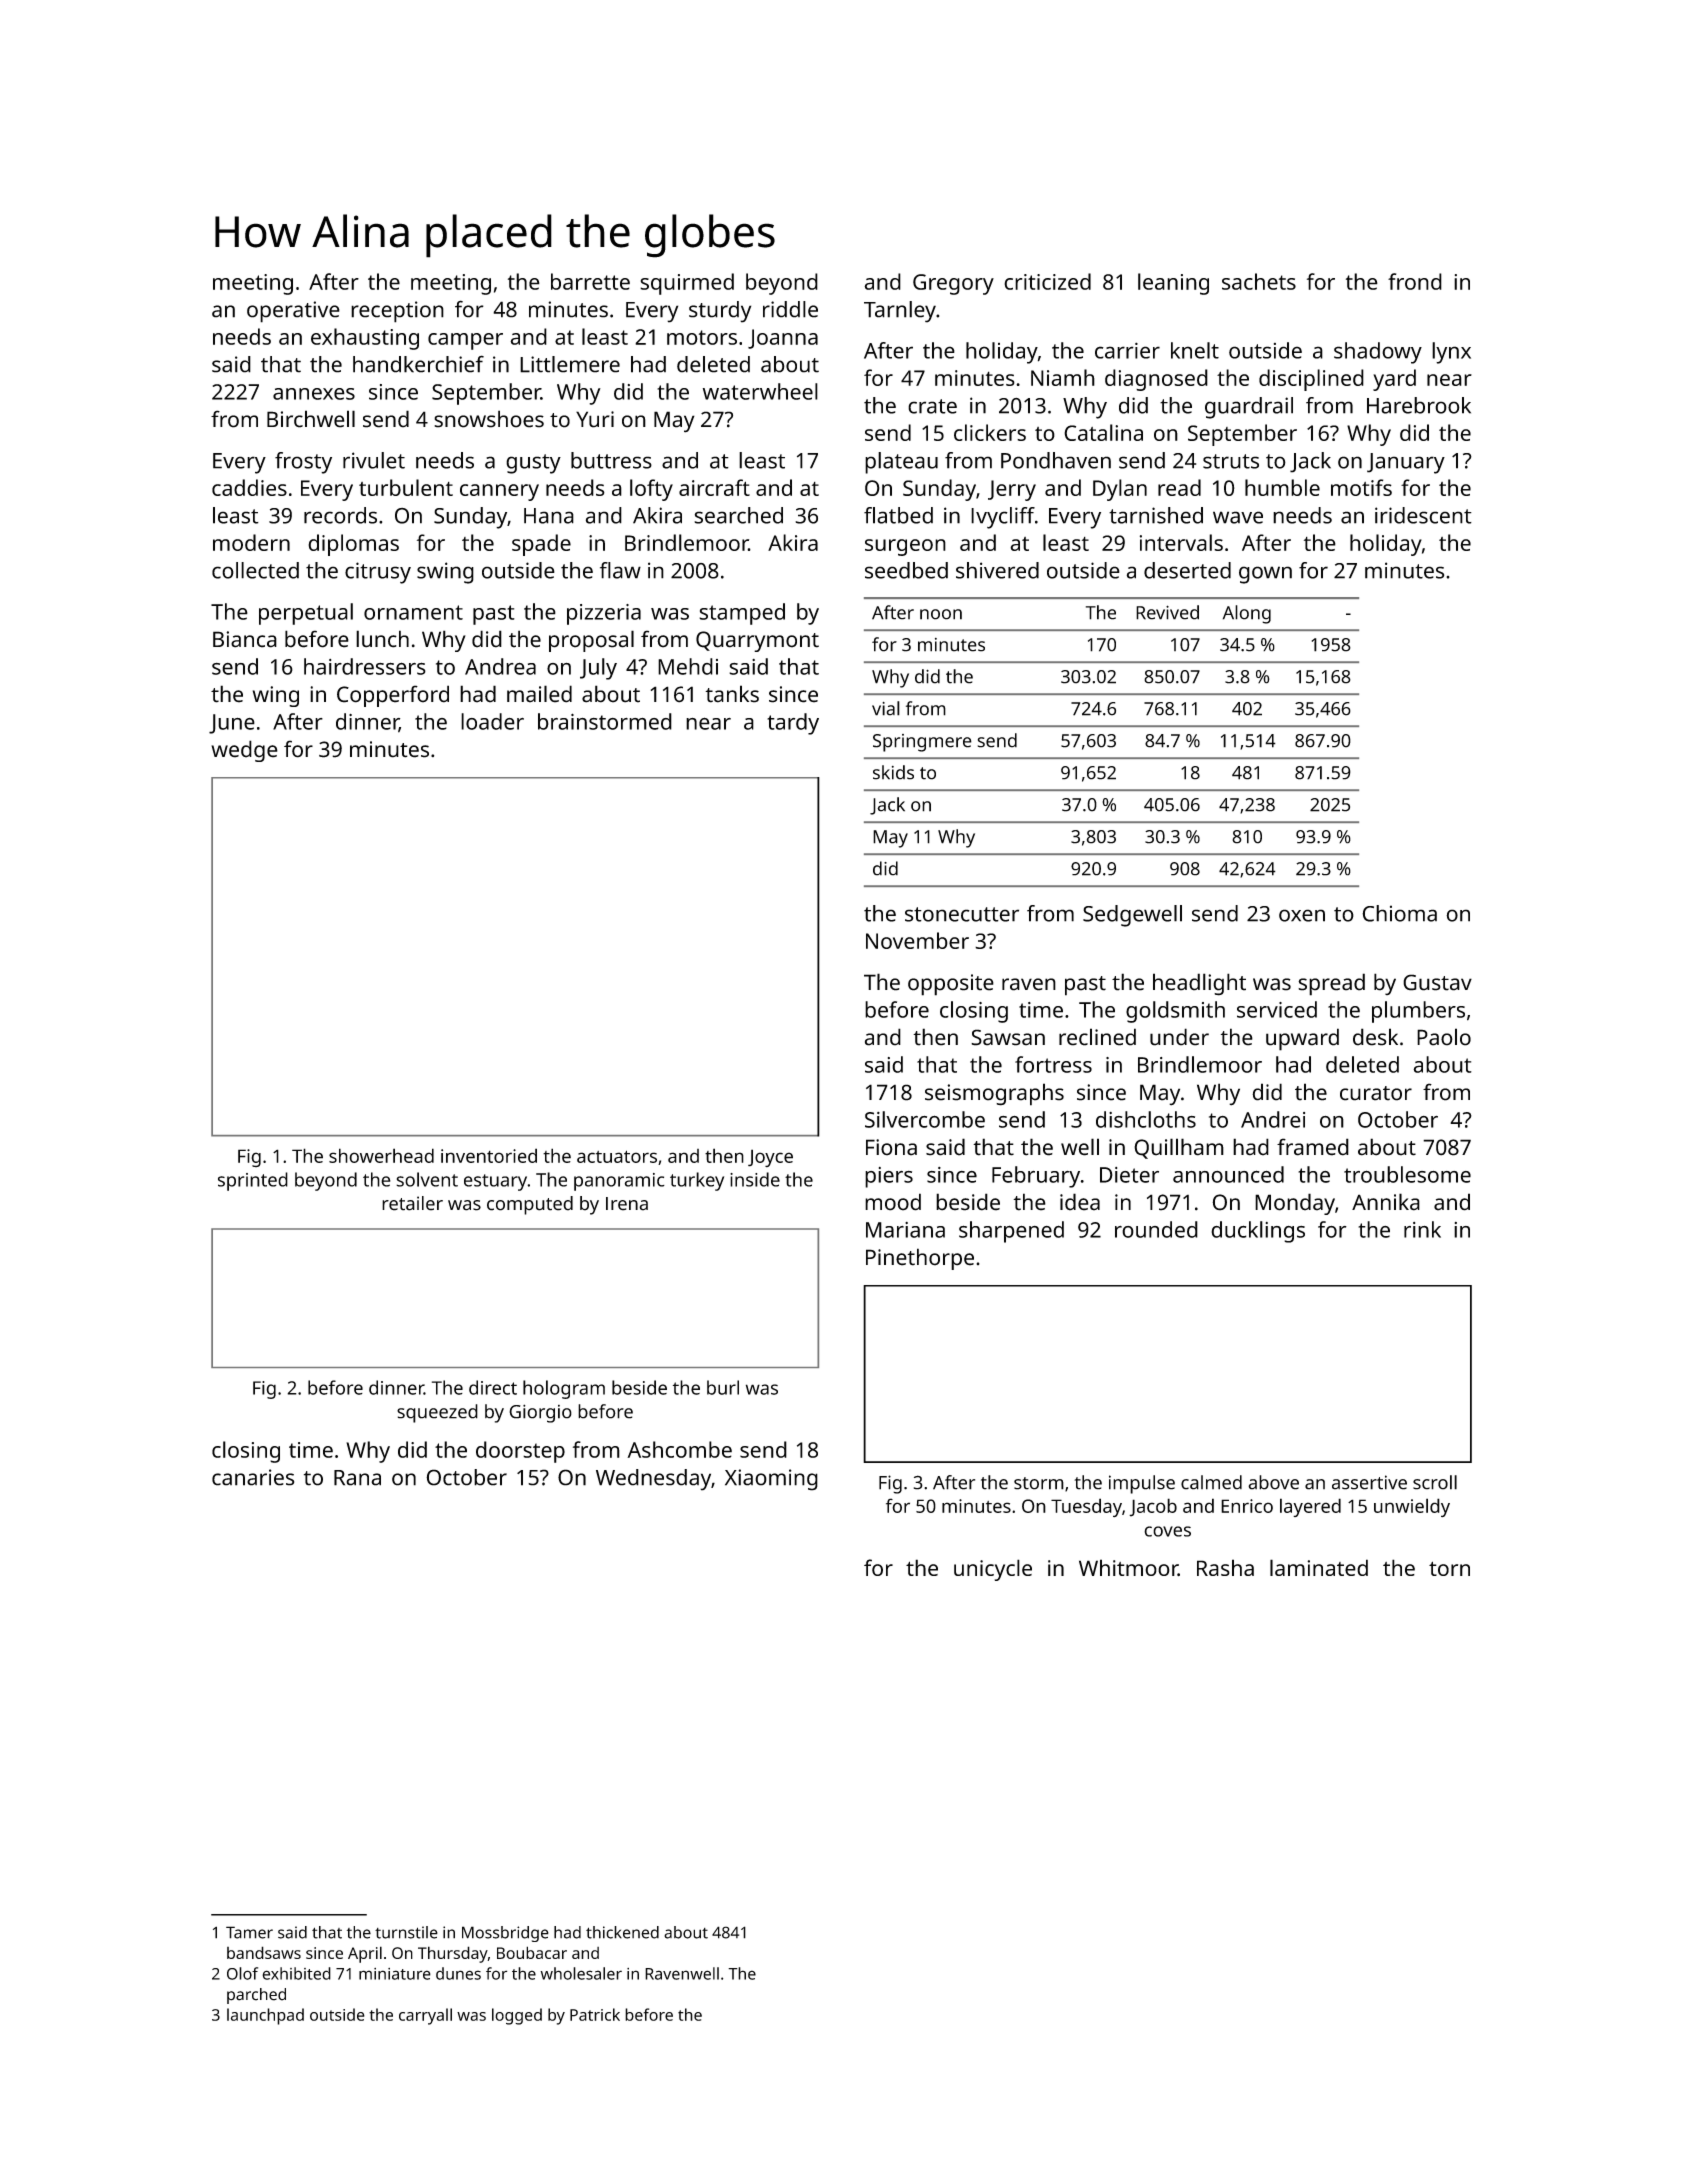 The width and height of the image is (1683, 2178). I want to click on operative, so click(293, 312).
